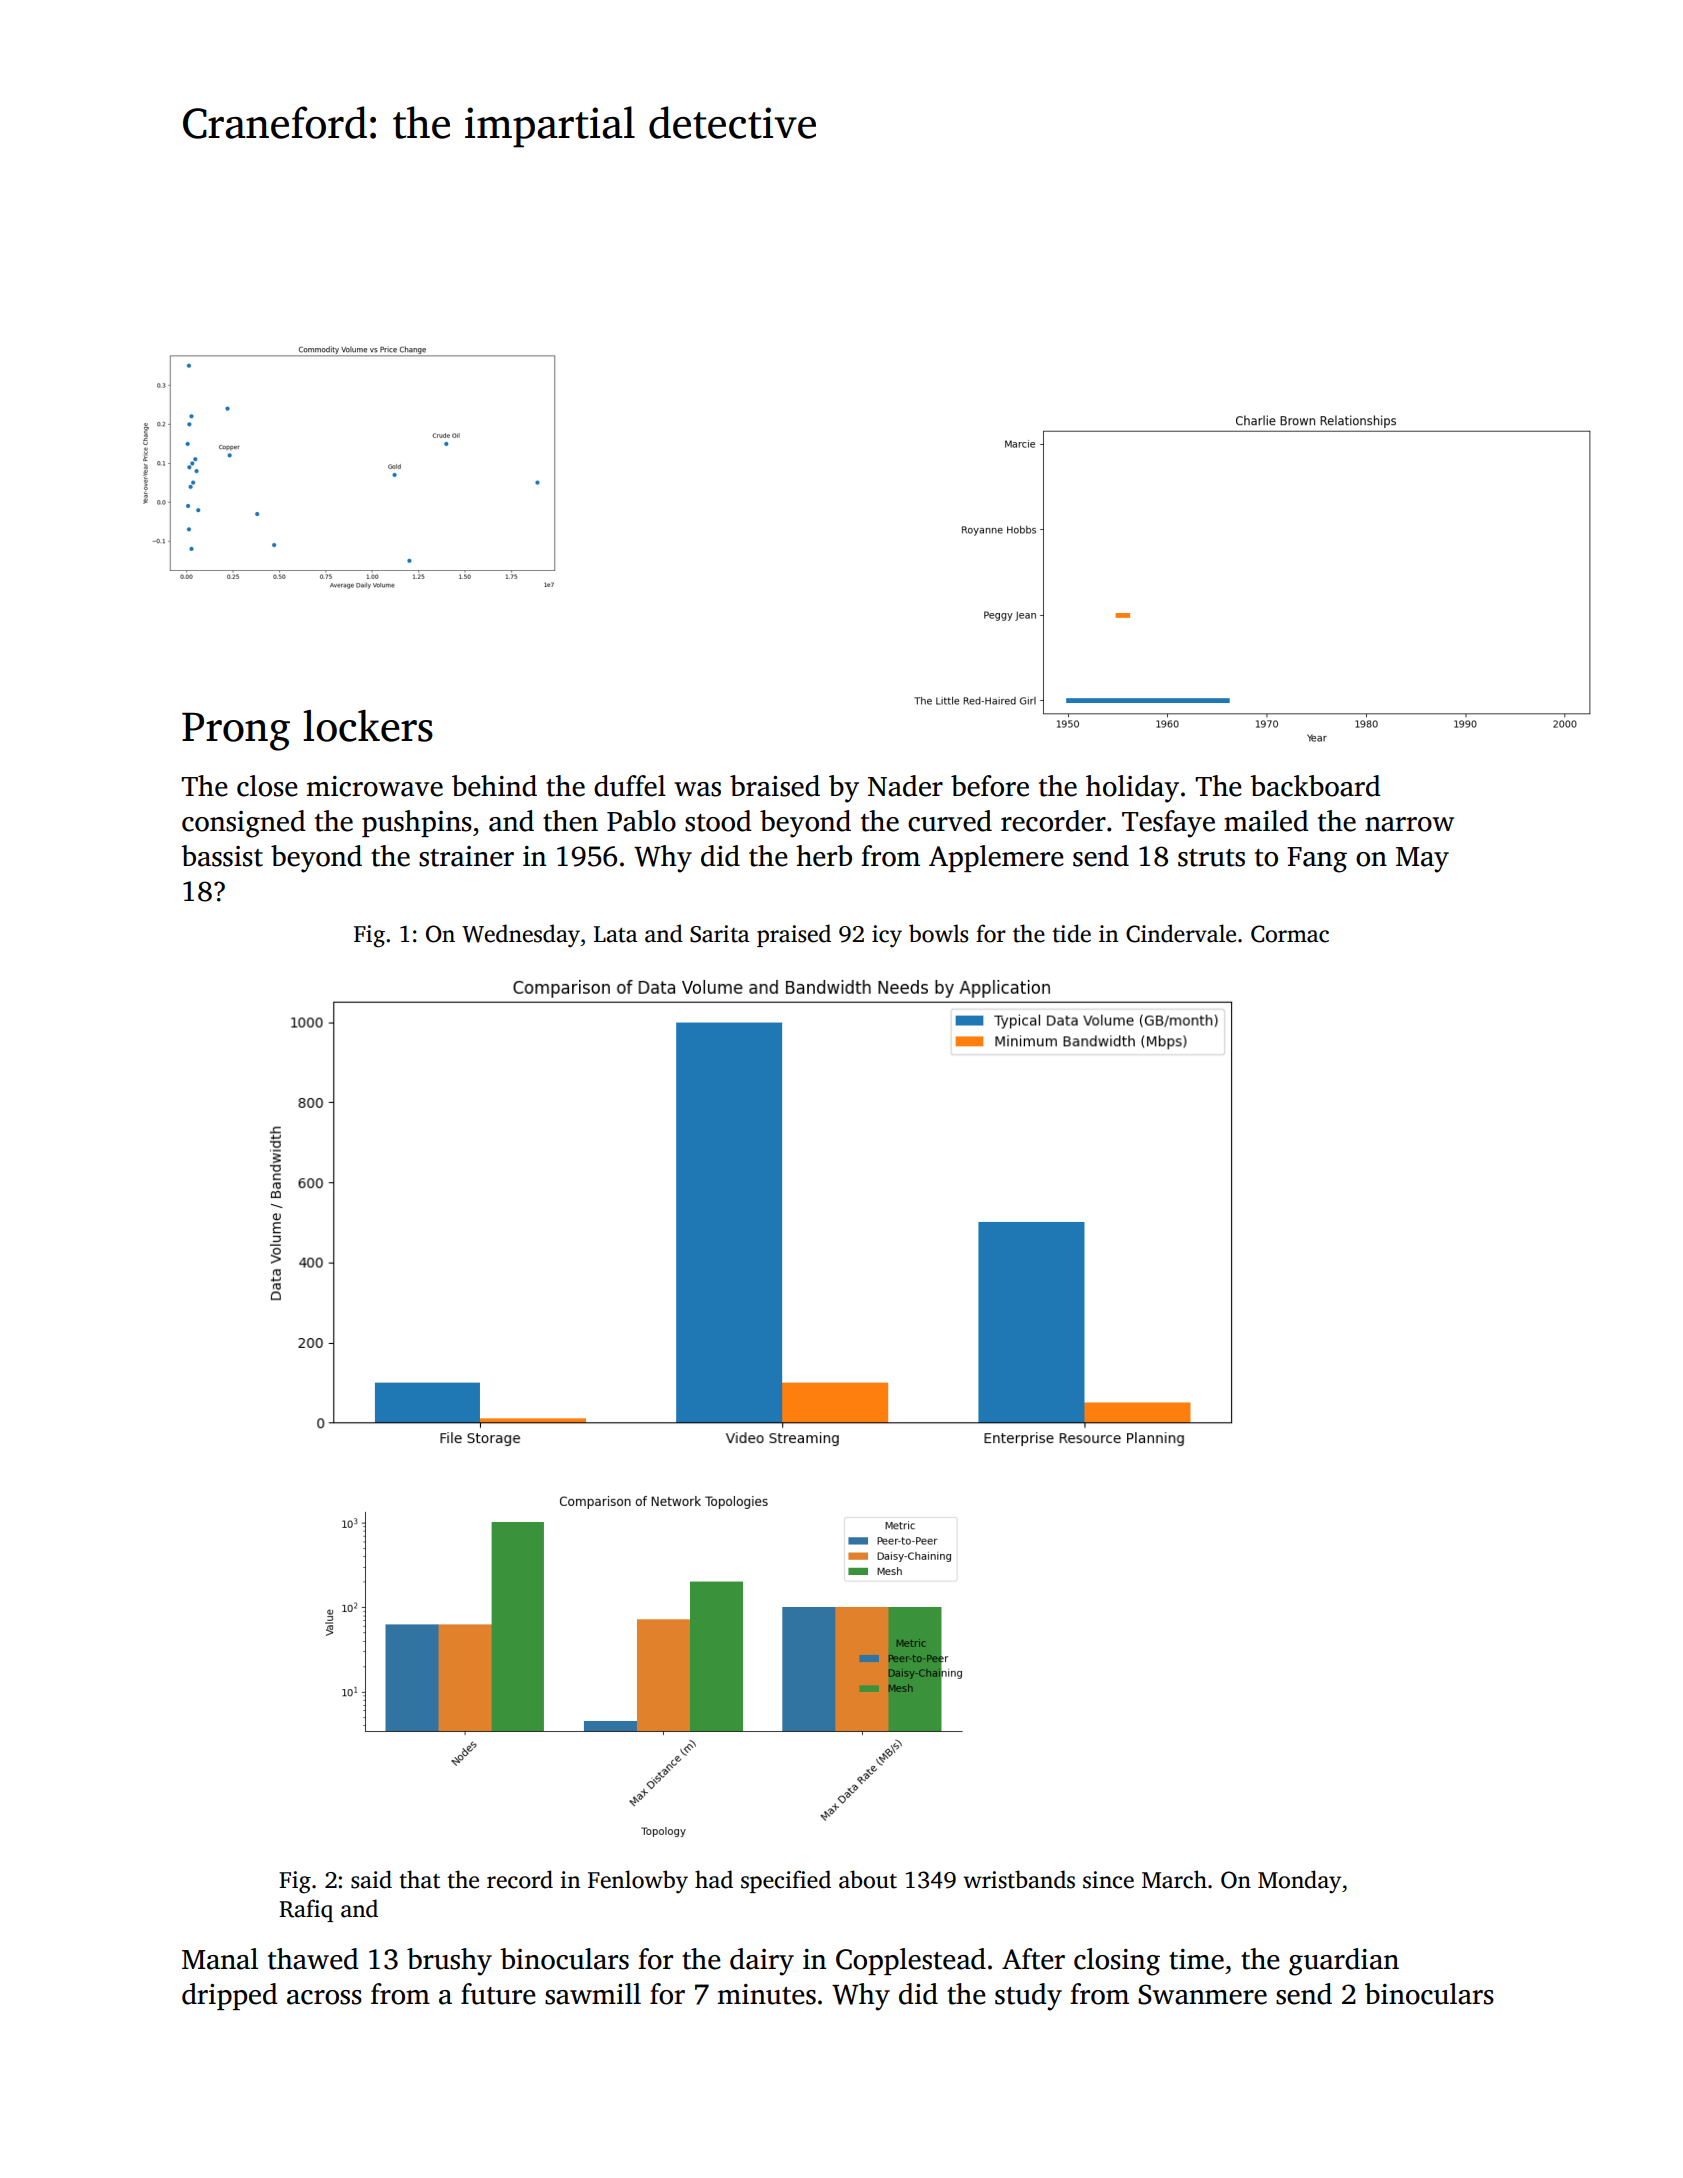 This page has width=1683, height=2178. I want to click on Prong, so click(236, 731).
